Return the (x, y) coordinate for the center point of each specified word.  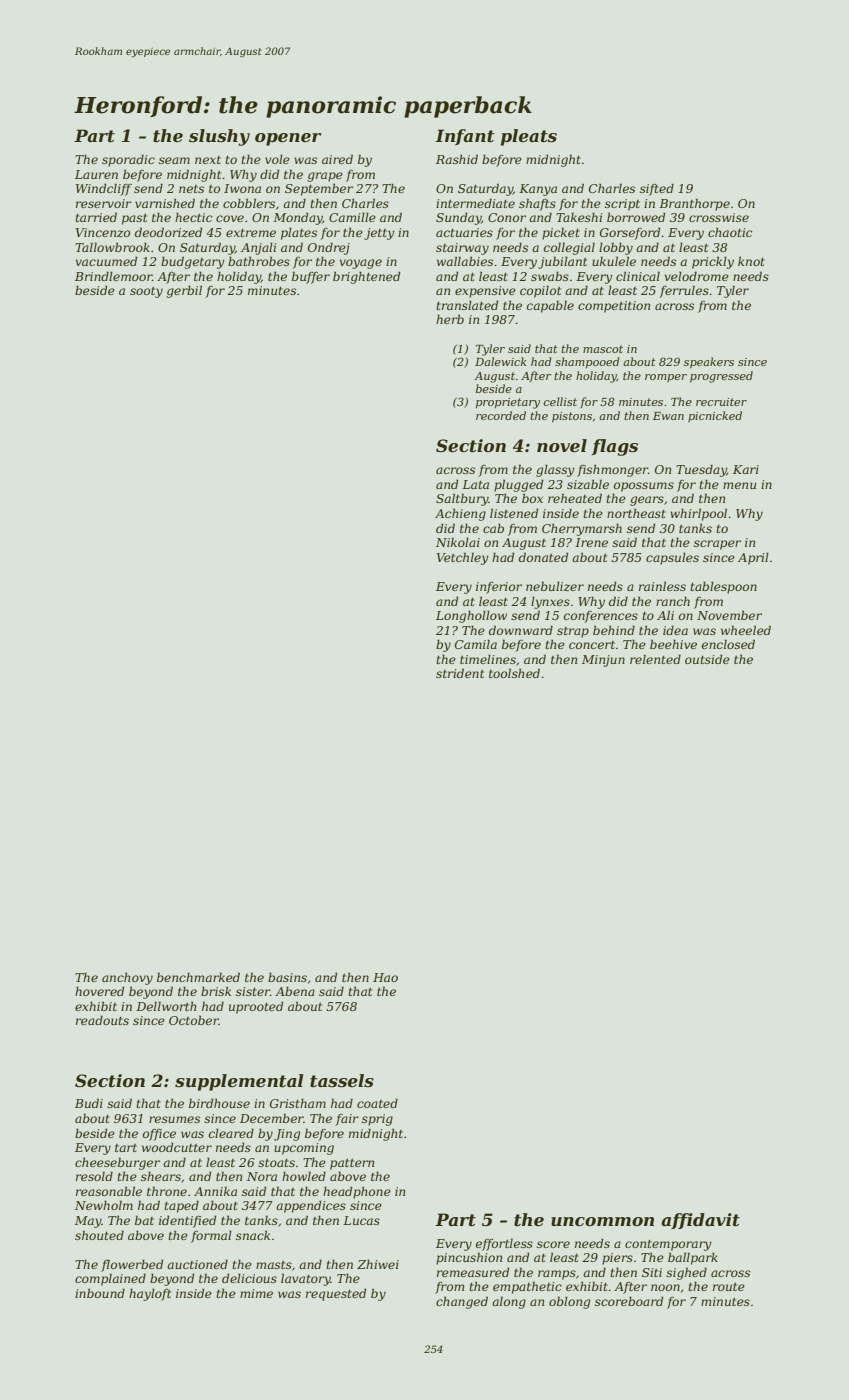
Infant (464, 137)
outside (707, 659)
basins (287, 977)
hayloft (150, 1294)
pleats (529, 137)
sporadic (128, 160)
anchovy (127, 979)
